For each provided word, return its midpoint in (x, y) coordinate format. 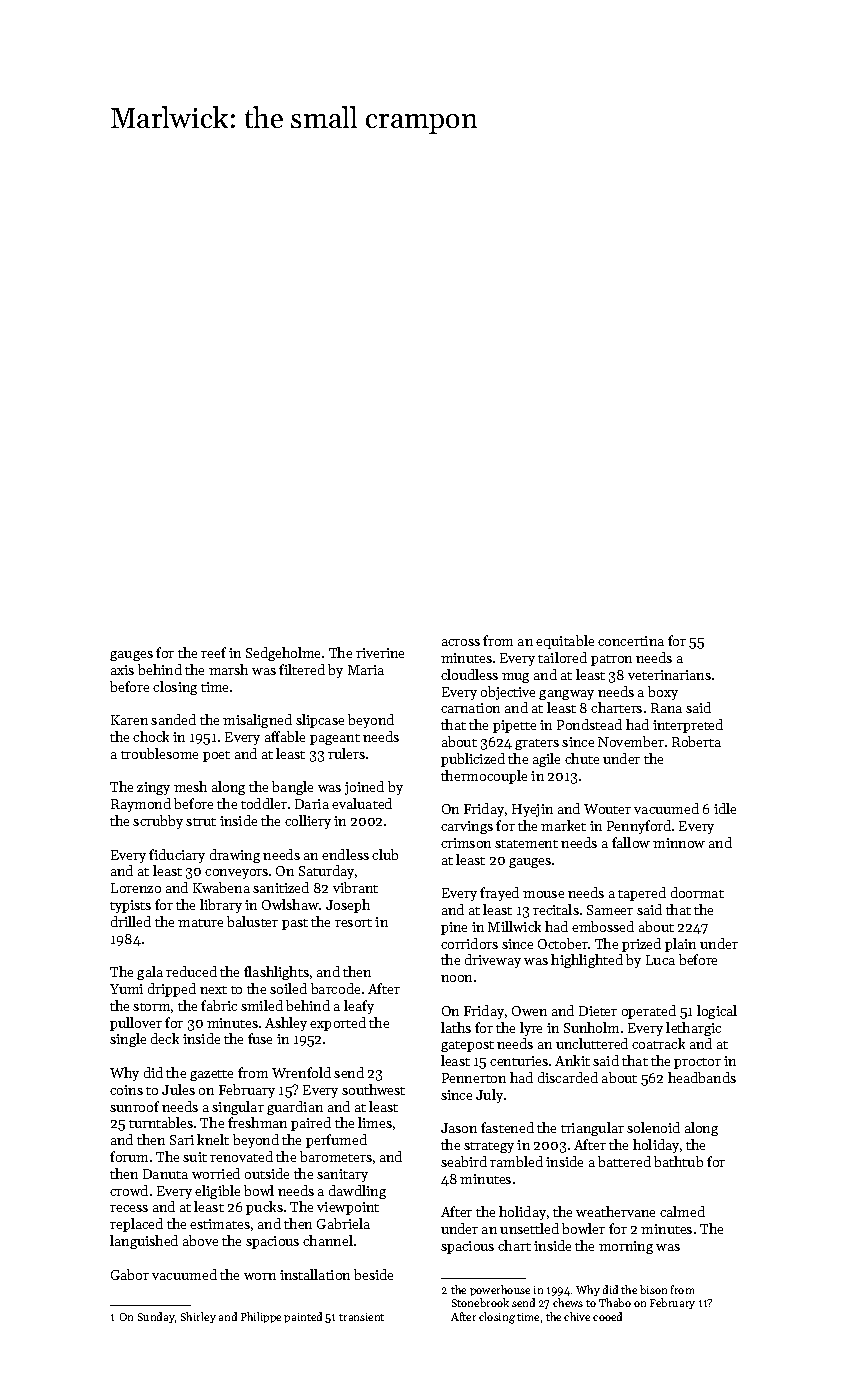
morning (626, 1247)
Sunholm (591, 1027)
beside (373, 1274)
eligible (217, 1192)
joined (364, 788)
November (631, 741)
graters (537, 744)
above (200, 1240)
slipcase (320, 721)
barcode (335, 988)
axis (122, 670)
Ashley (286, 1024)
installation (315, 1274)
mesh (190, 786)
